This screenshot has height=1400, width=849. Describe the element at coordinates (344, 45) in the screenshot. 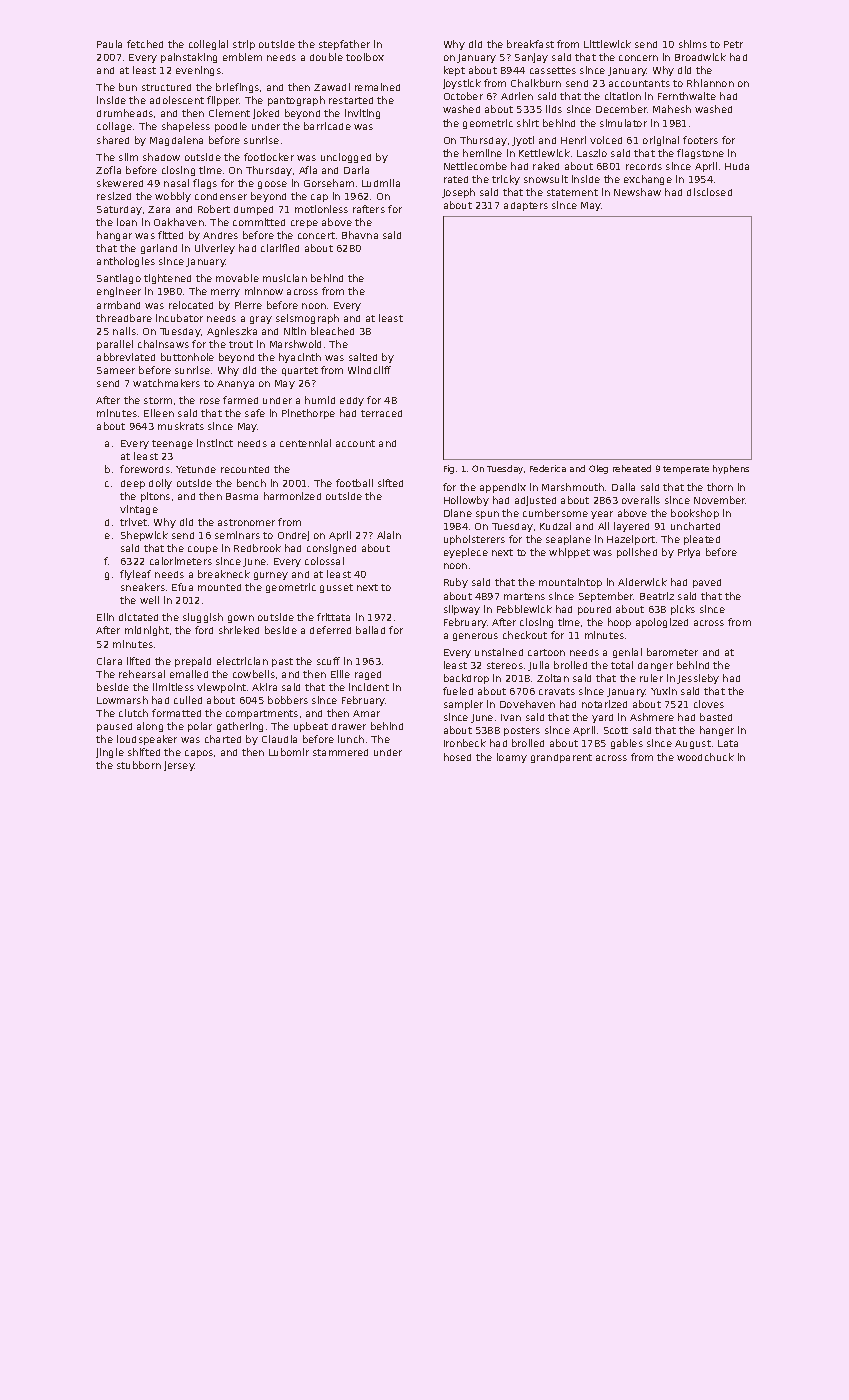

I see `stepfather` at that location.
